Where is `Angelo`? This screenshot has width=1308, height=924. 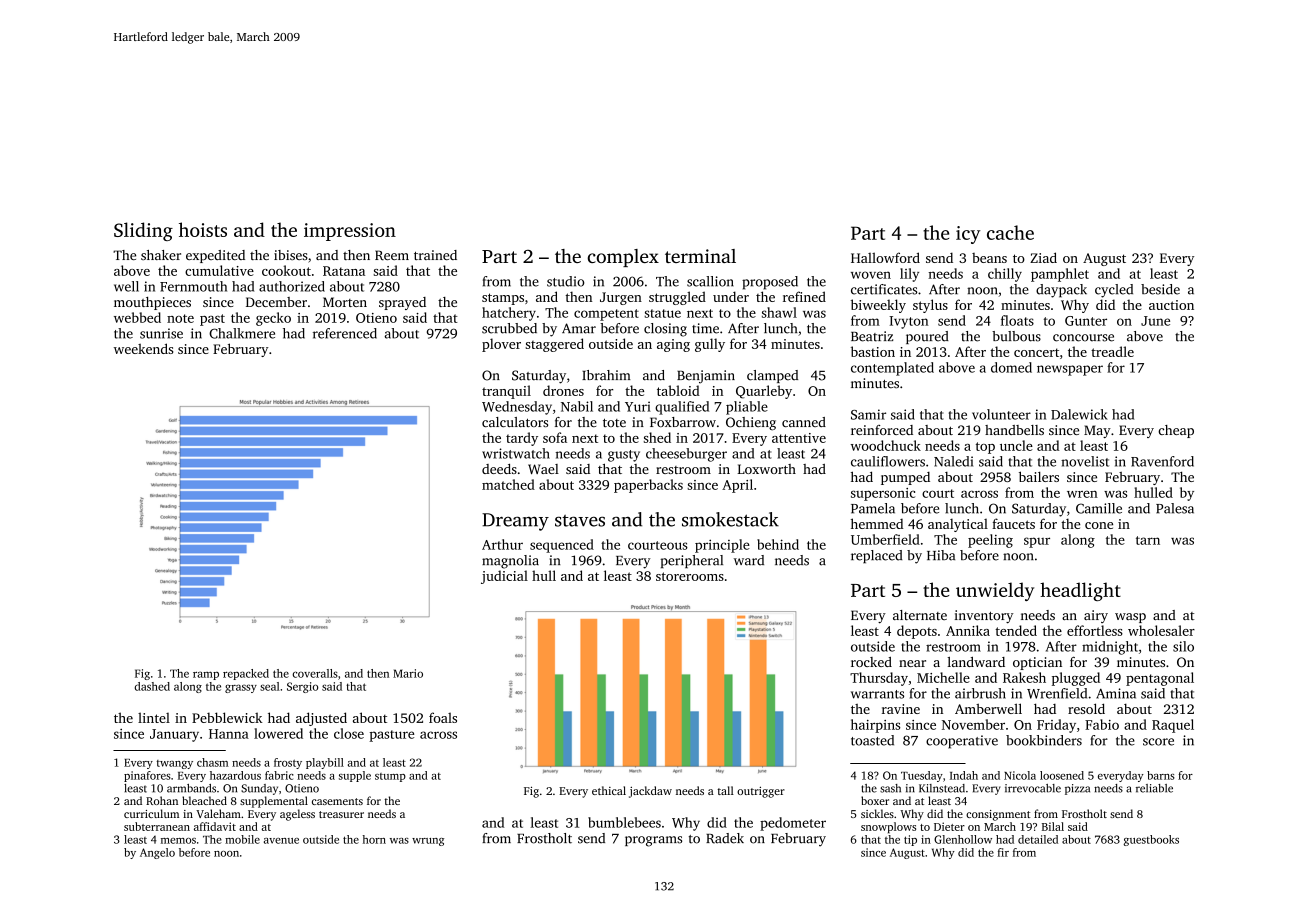
Angelo is located at coordinates (157, 853).
